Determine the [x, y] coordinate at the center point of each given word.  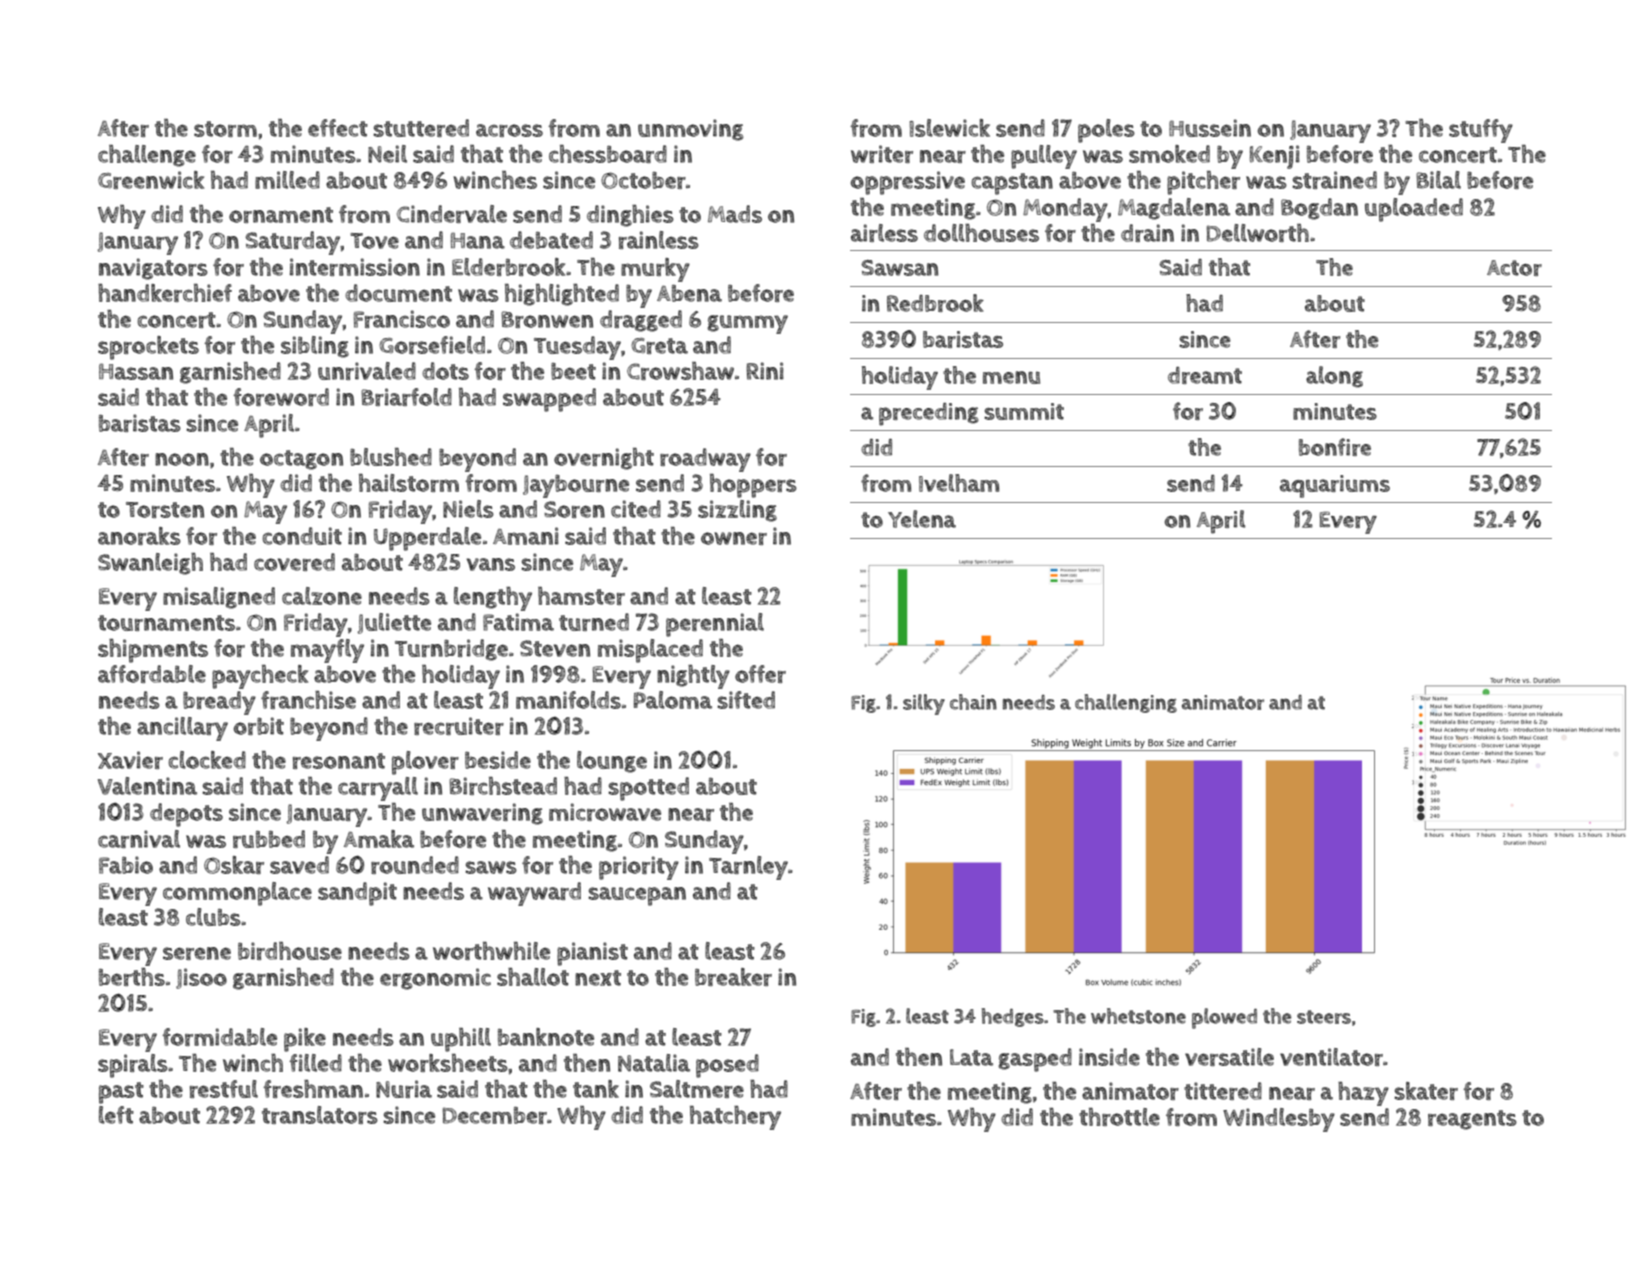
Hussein [1210, 128]
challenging [1126, 703]
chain [973, 702]
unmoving [690, 130]
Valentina [147, 786]
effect [338, 128]
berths [132, 977]
